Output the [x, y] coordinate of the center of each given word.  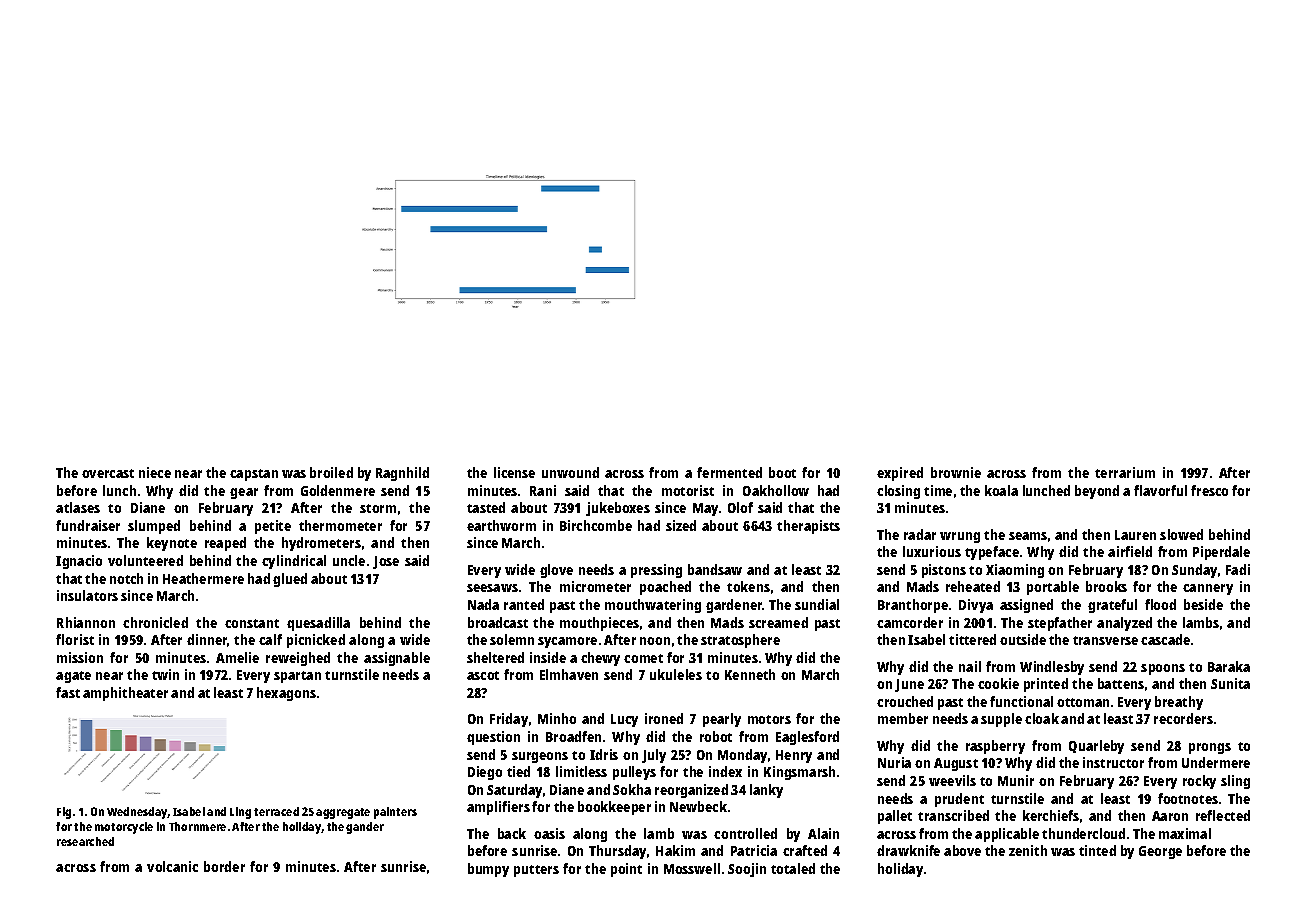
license [514, 472]
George [1160, 852]
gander [365, 828]
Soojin [747, 870]
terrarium [1125, 472]
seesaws [492, 588]
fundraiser [88, 525]
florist [75, 639]
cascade [1165, 639]
